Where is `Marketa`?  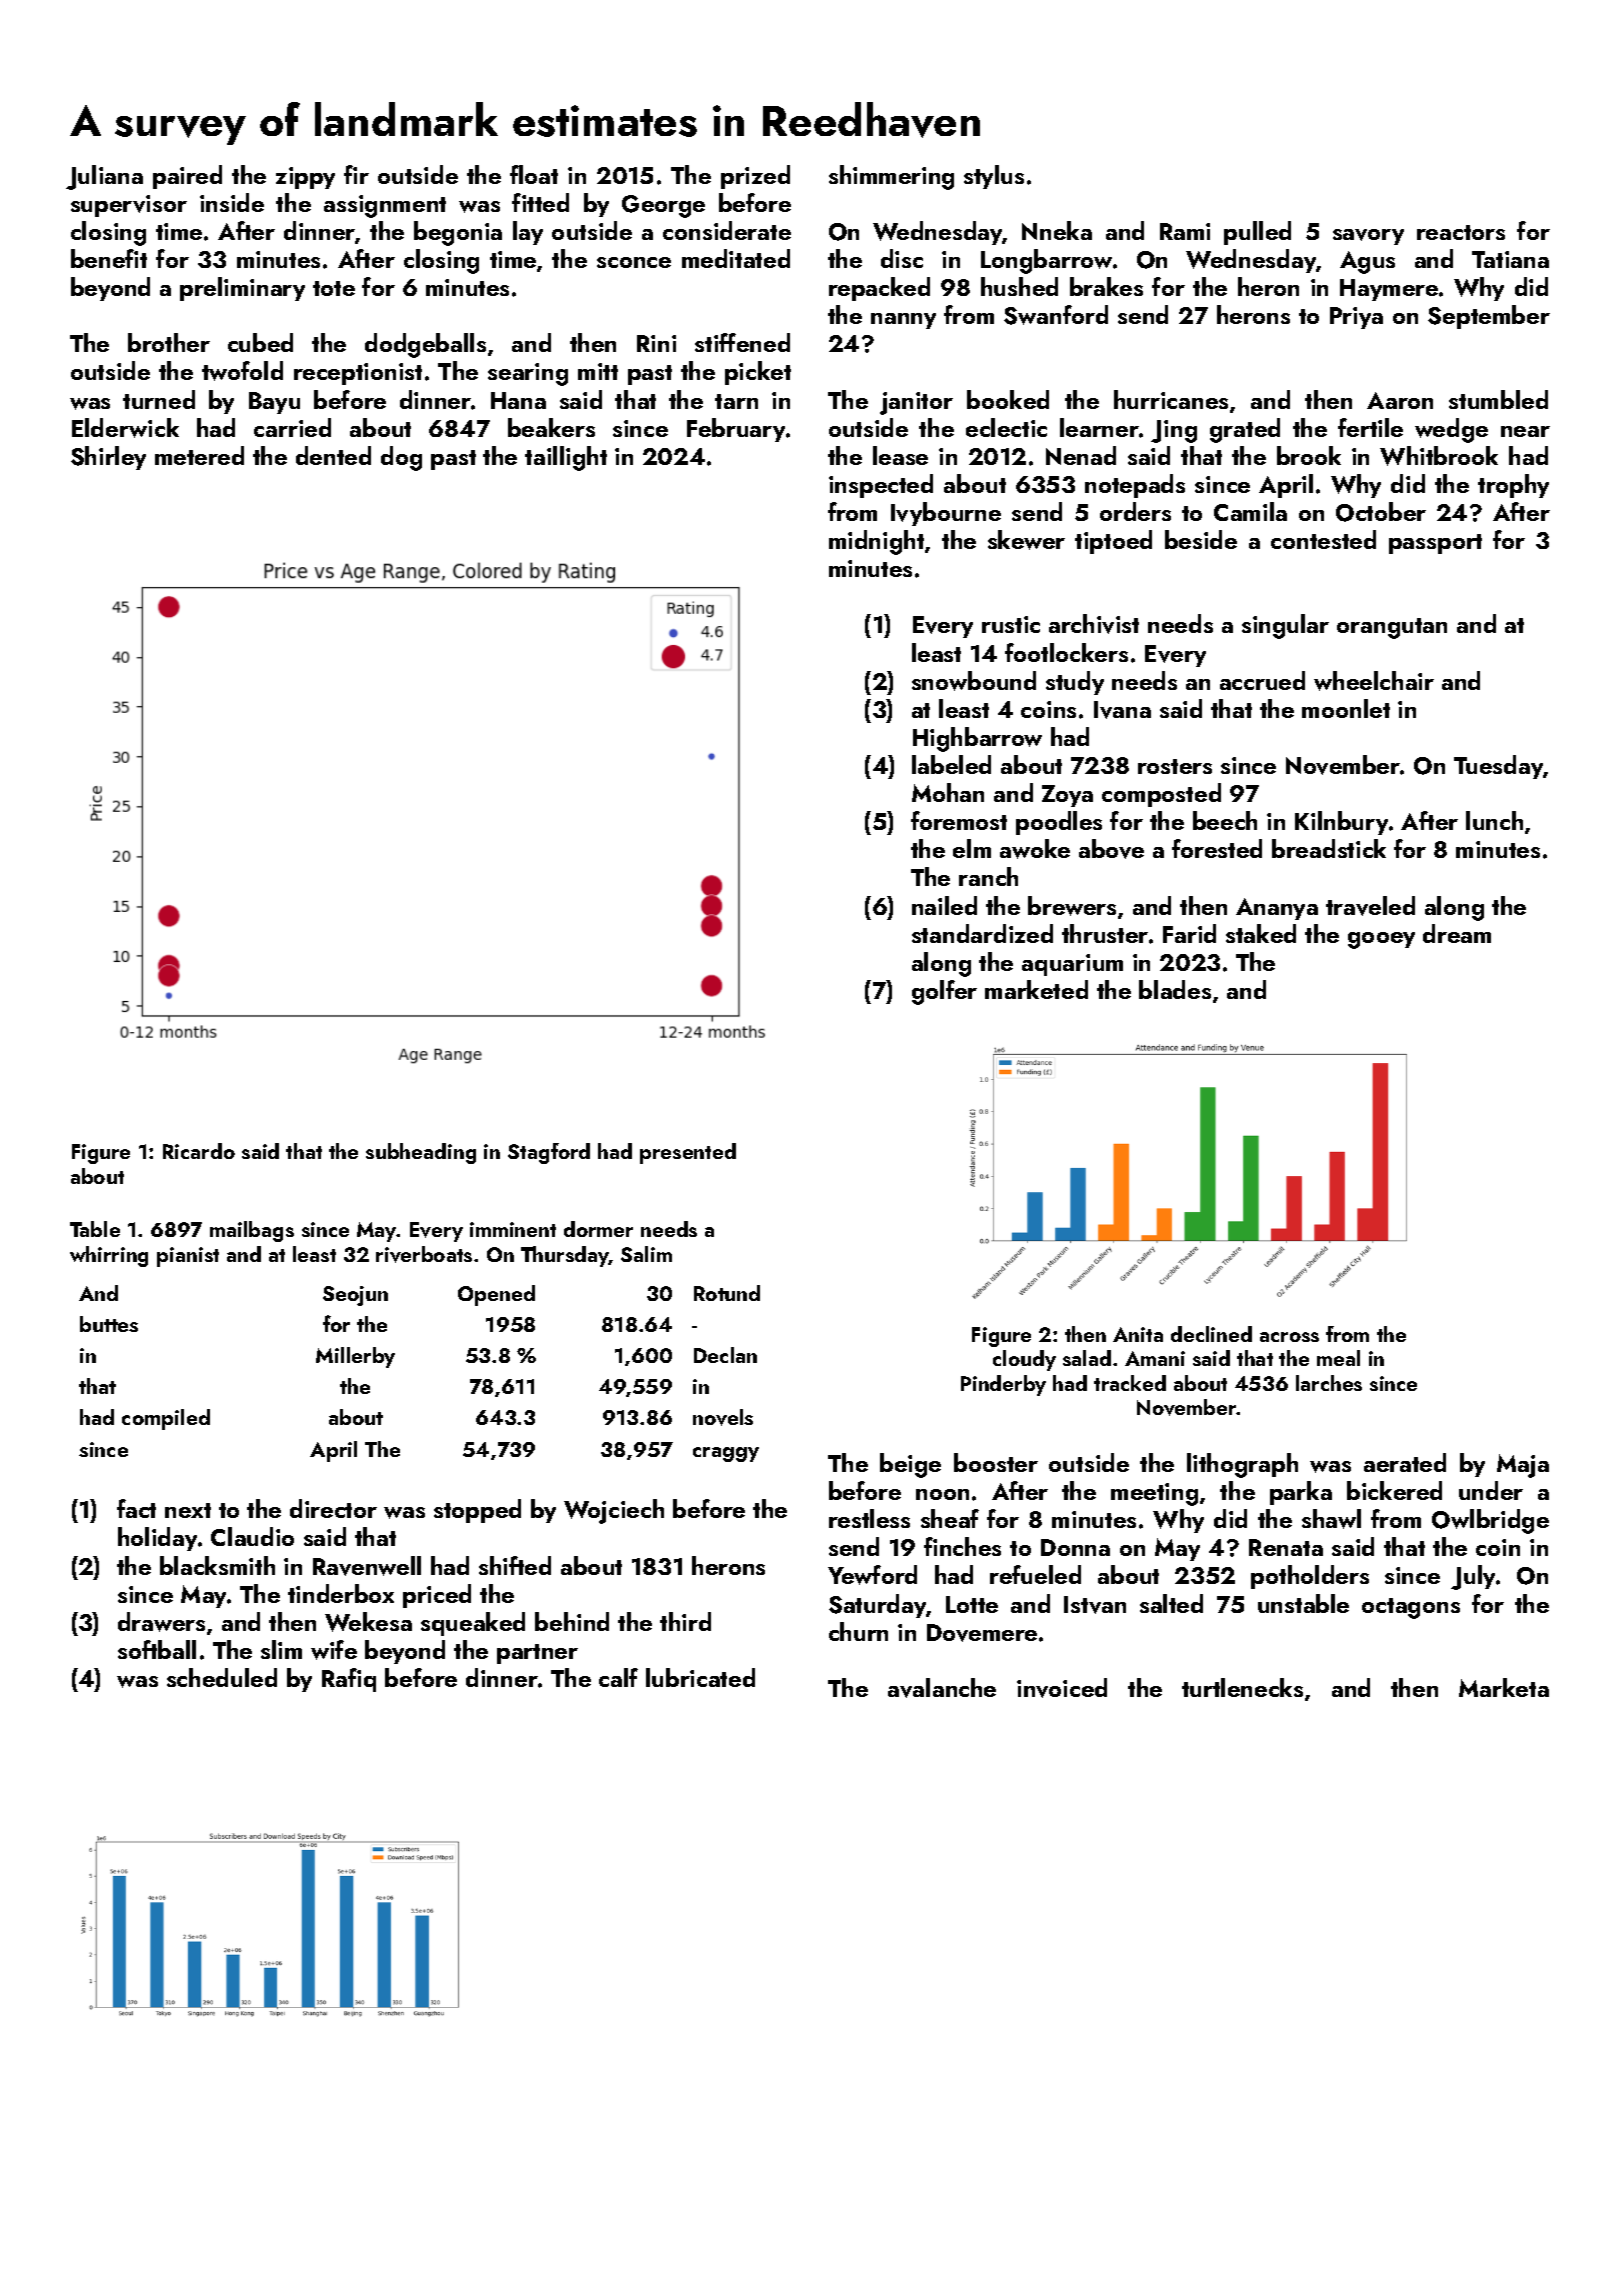 Marketa is located at coordinates (1504, 1687).
